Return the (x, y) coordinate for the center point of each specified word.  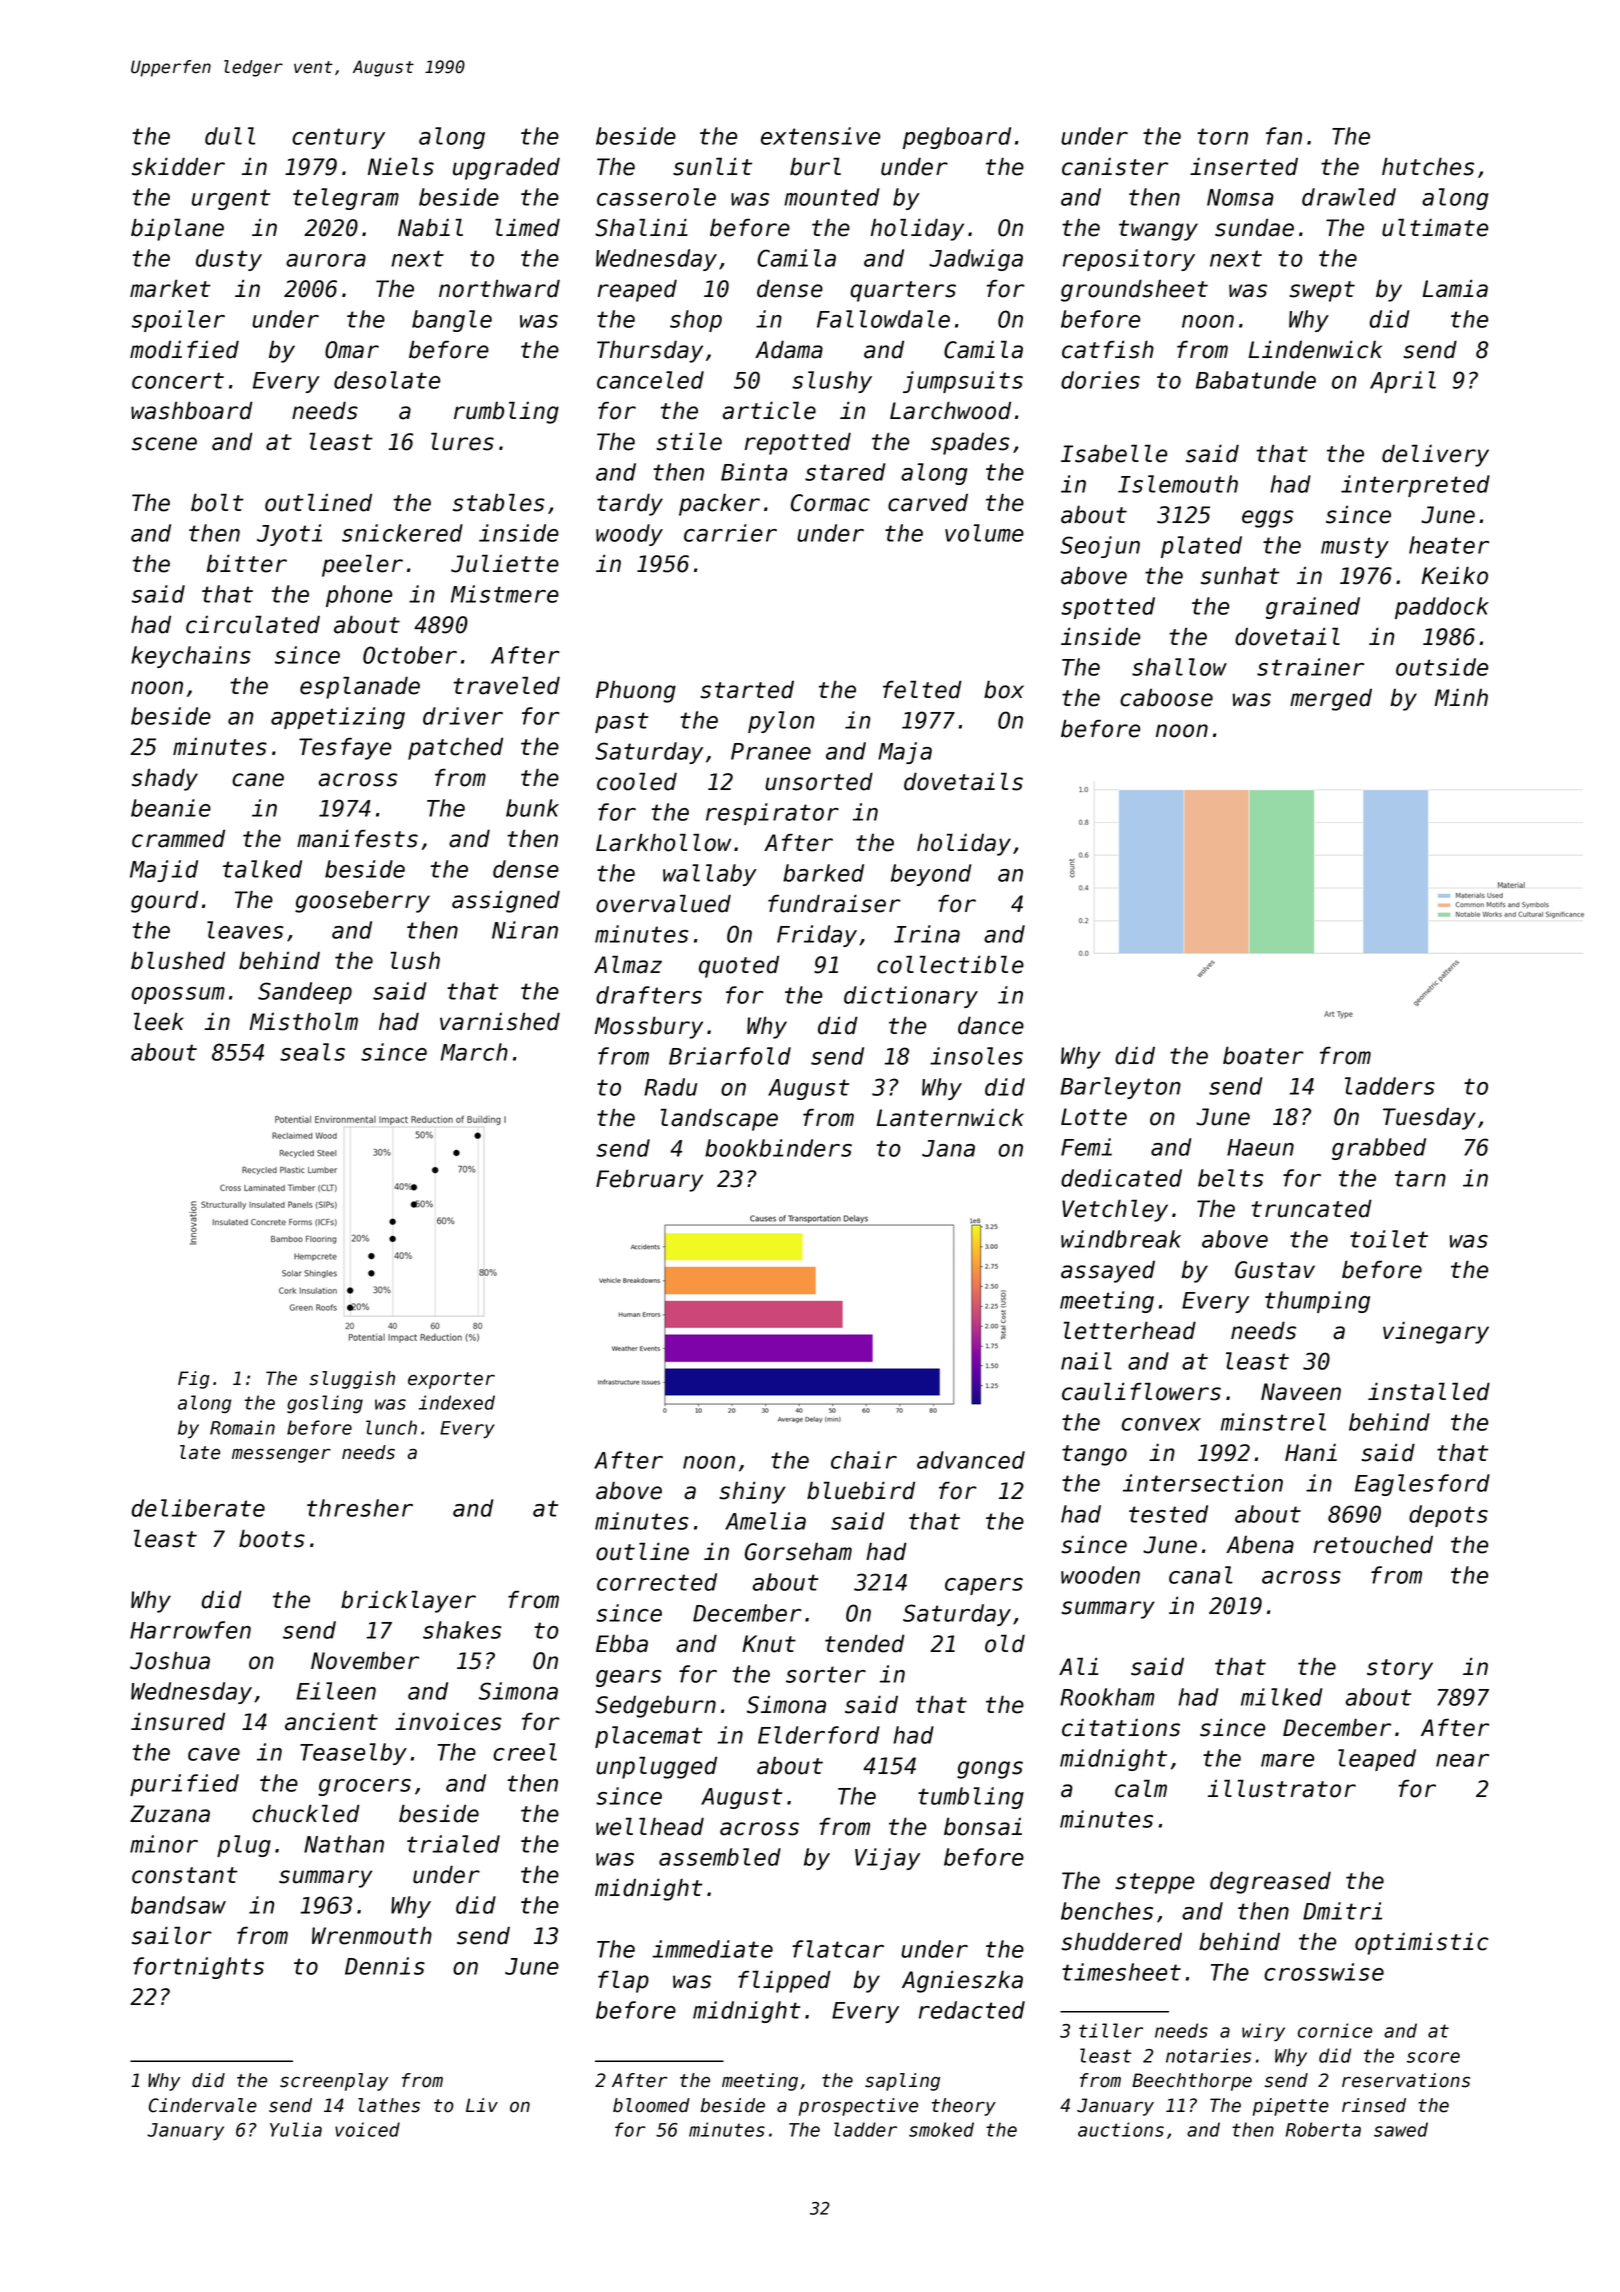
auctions (1121, 2129)
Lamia (1455, 288)
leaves (245, 930)
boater (1263, 1055)
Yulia (296, 2129)
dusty (229, 260)
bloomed (651, 2105)
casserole (656, 197)
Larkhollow (663, 842)
